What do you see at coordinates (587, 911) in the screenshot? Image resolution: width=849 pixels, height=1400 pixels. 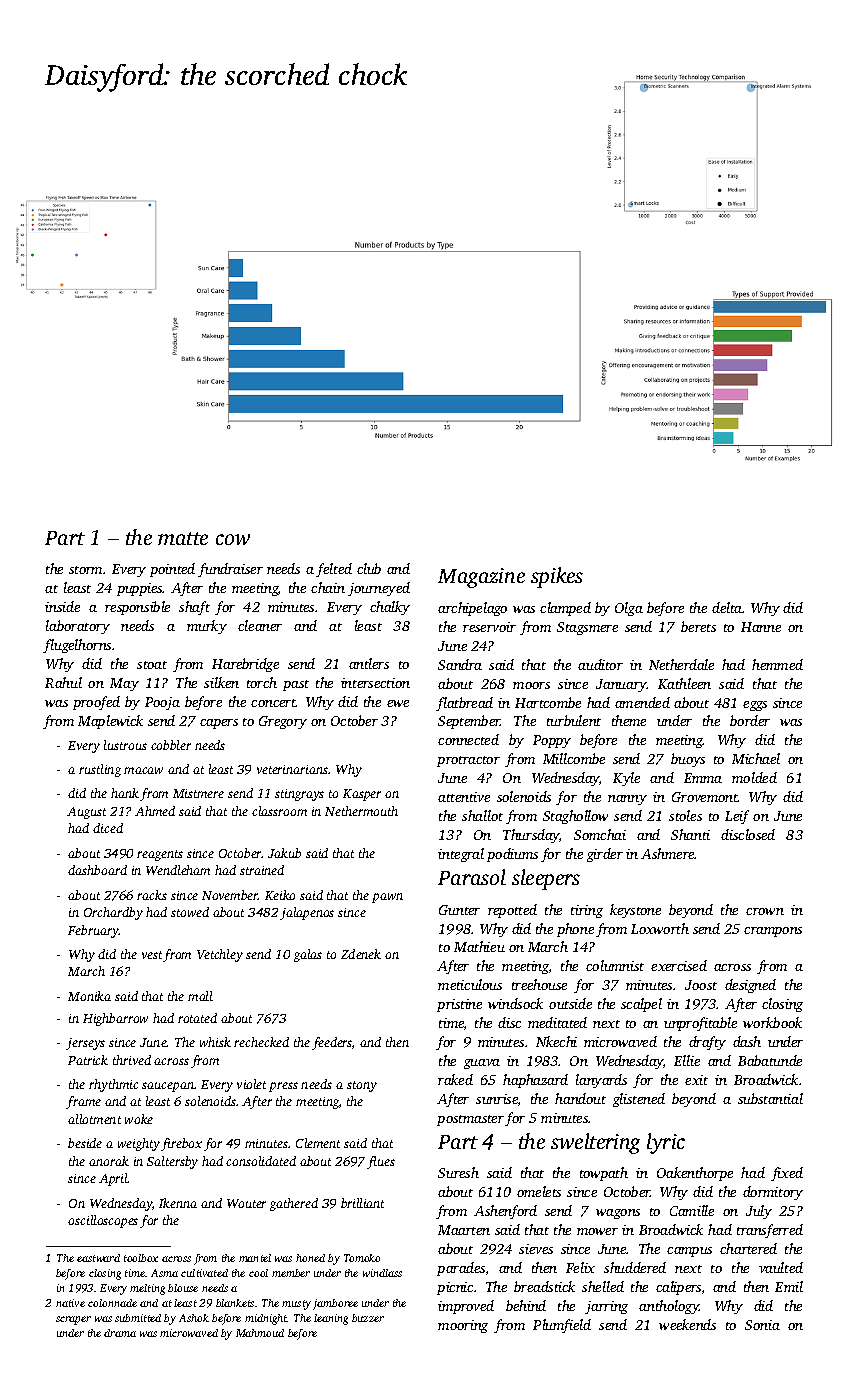 I see `tiring` at bounding box center [587, 911].
